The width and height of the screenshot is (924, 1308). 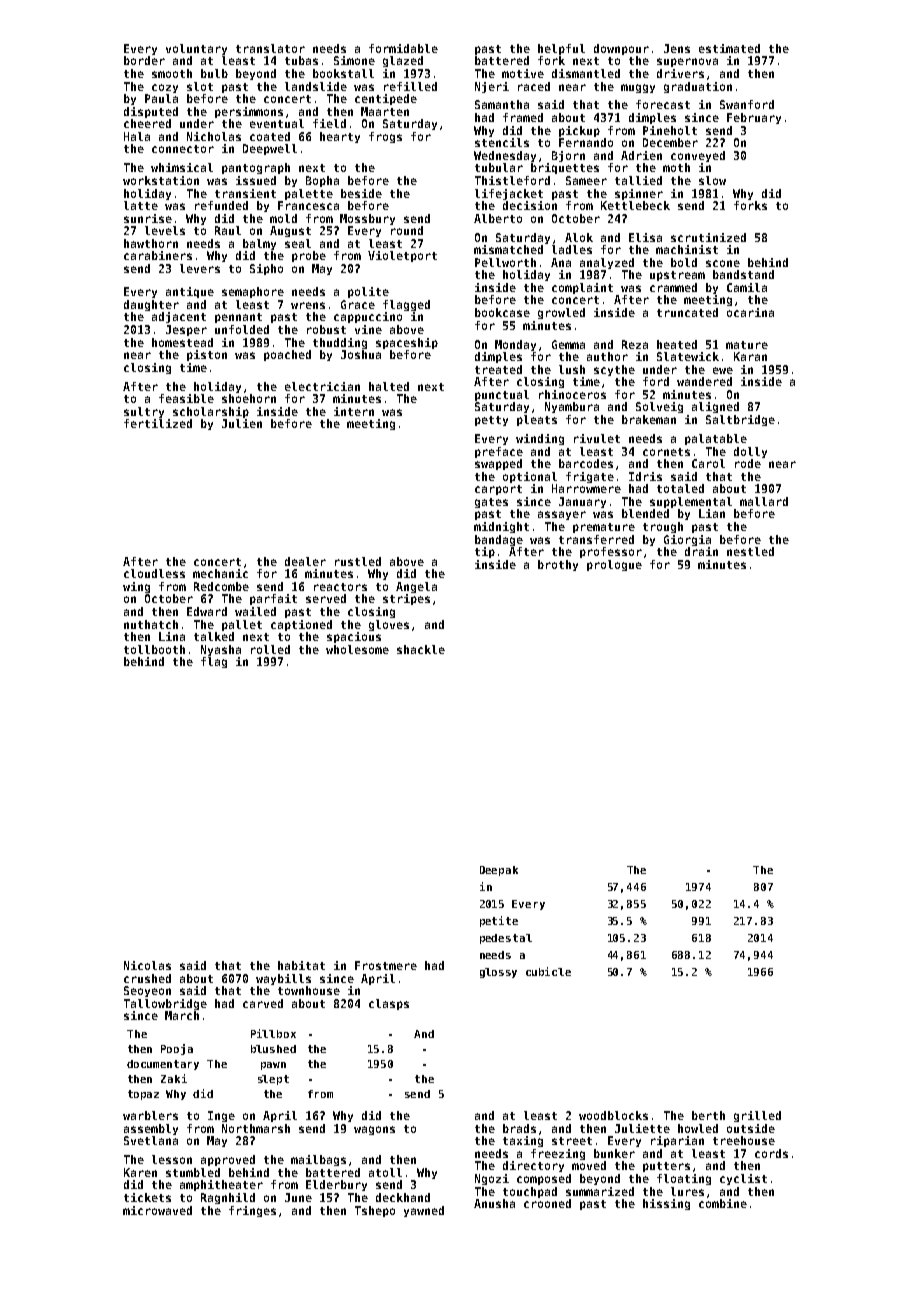 I want to click on prologue, so click(x=614, y=565).
